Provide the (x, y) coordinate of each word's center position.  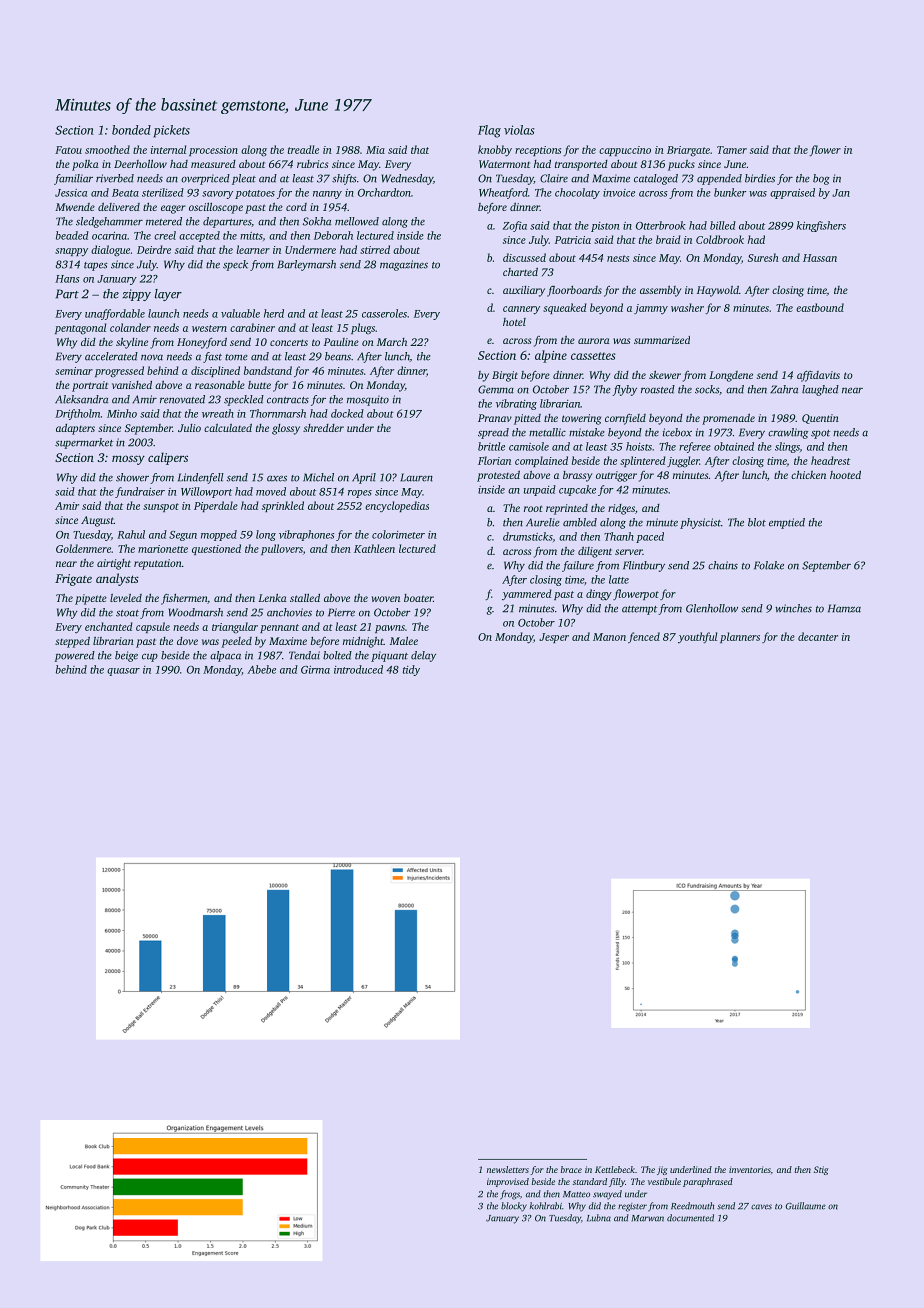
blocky (514, 1207)
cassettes (593, 356)
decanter (818, 636)
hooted (845, 475)
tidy (411, 670)
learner (253, 249)
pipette (91, 599)
